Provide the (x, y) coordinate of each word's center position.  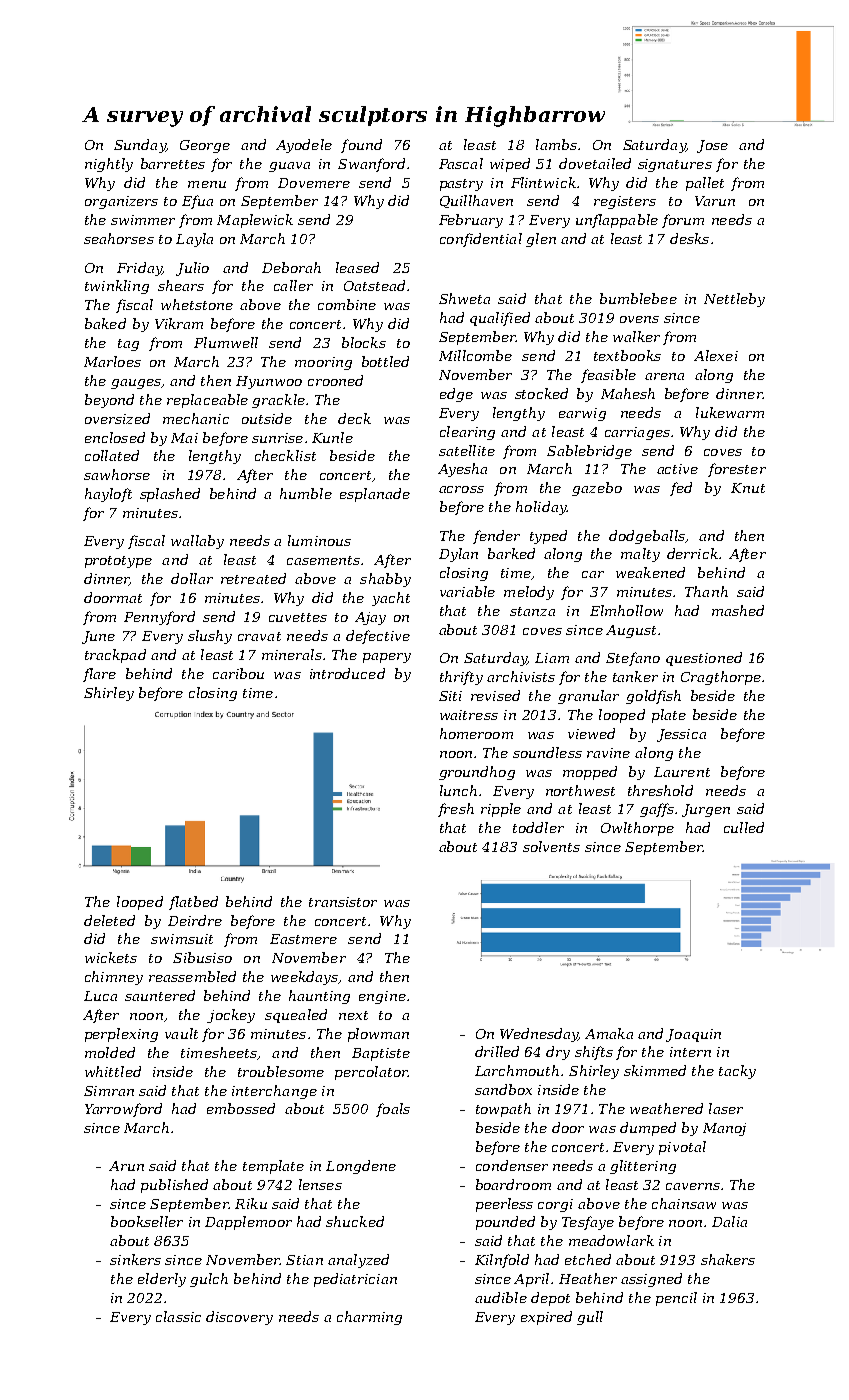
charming (369, 1318)
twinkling (117, 287)
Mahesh (628, 393)
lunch (458, 790)
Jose (712, 146)
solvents (551, 846)
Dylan (458, 555)
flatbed (193, 903)
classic (178, 1316)
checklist (285, 455)
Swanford (371, 165)
